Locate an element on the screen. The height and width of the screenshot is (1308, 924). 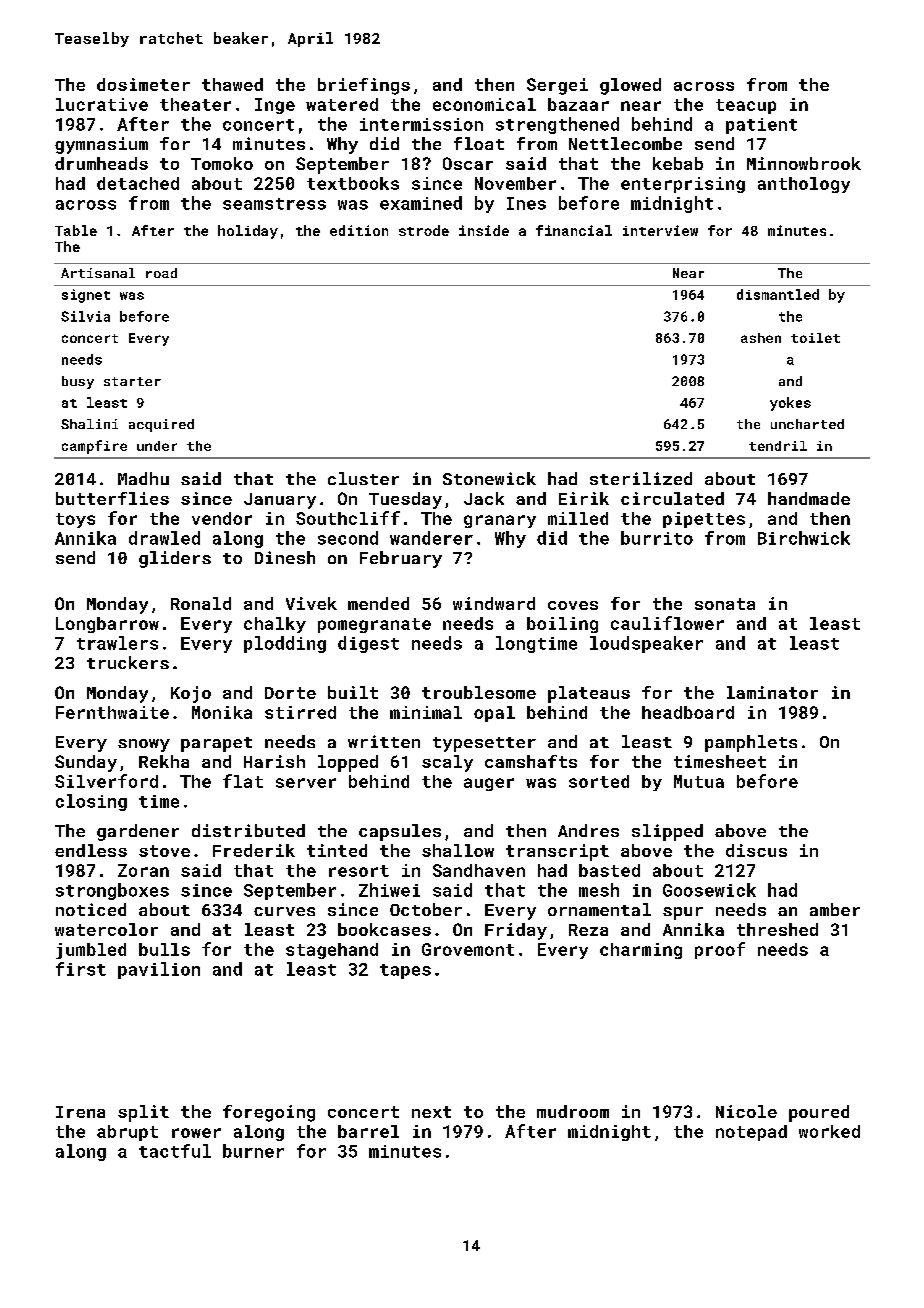
pamphlets is located at coordinates (751, 743).
